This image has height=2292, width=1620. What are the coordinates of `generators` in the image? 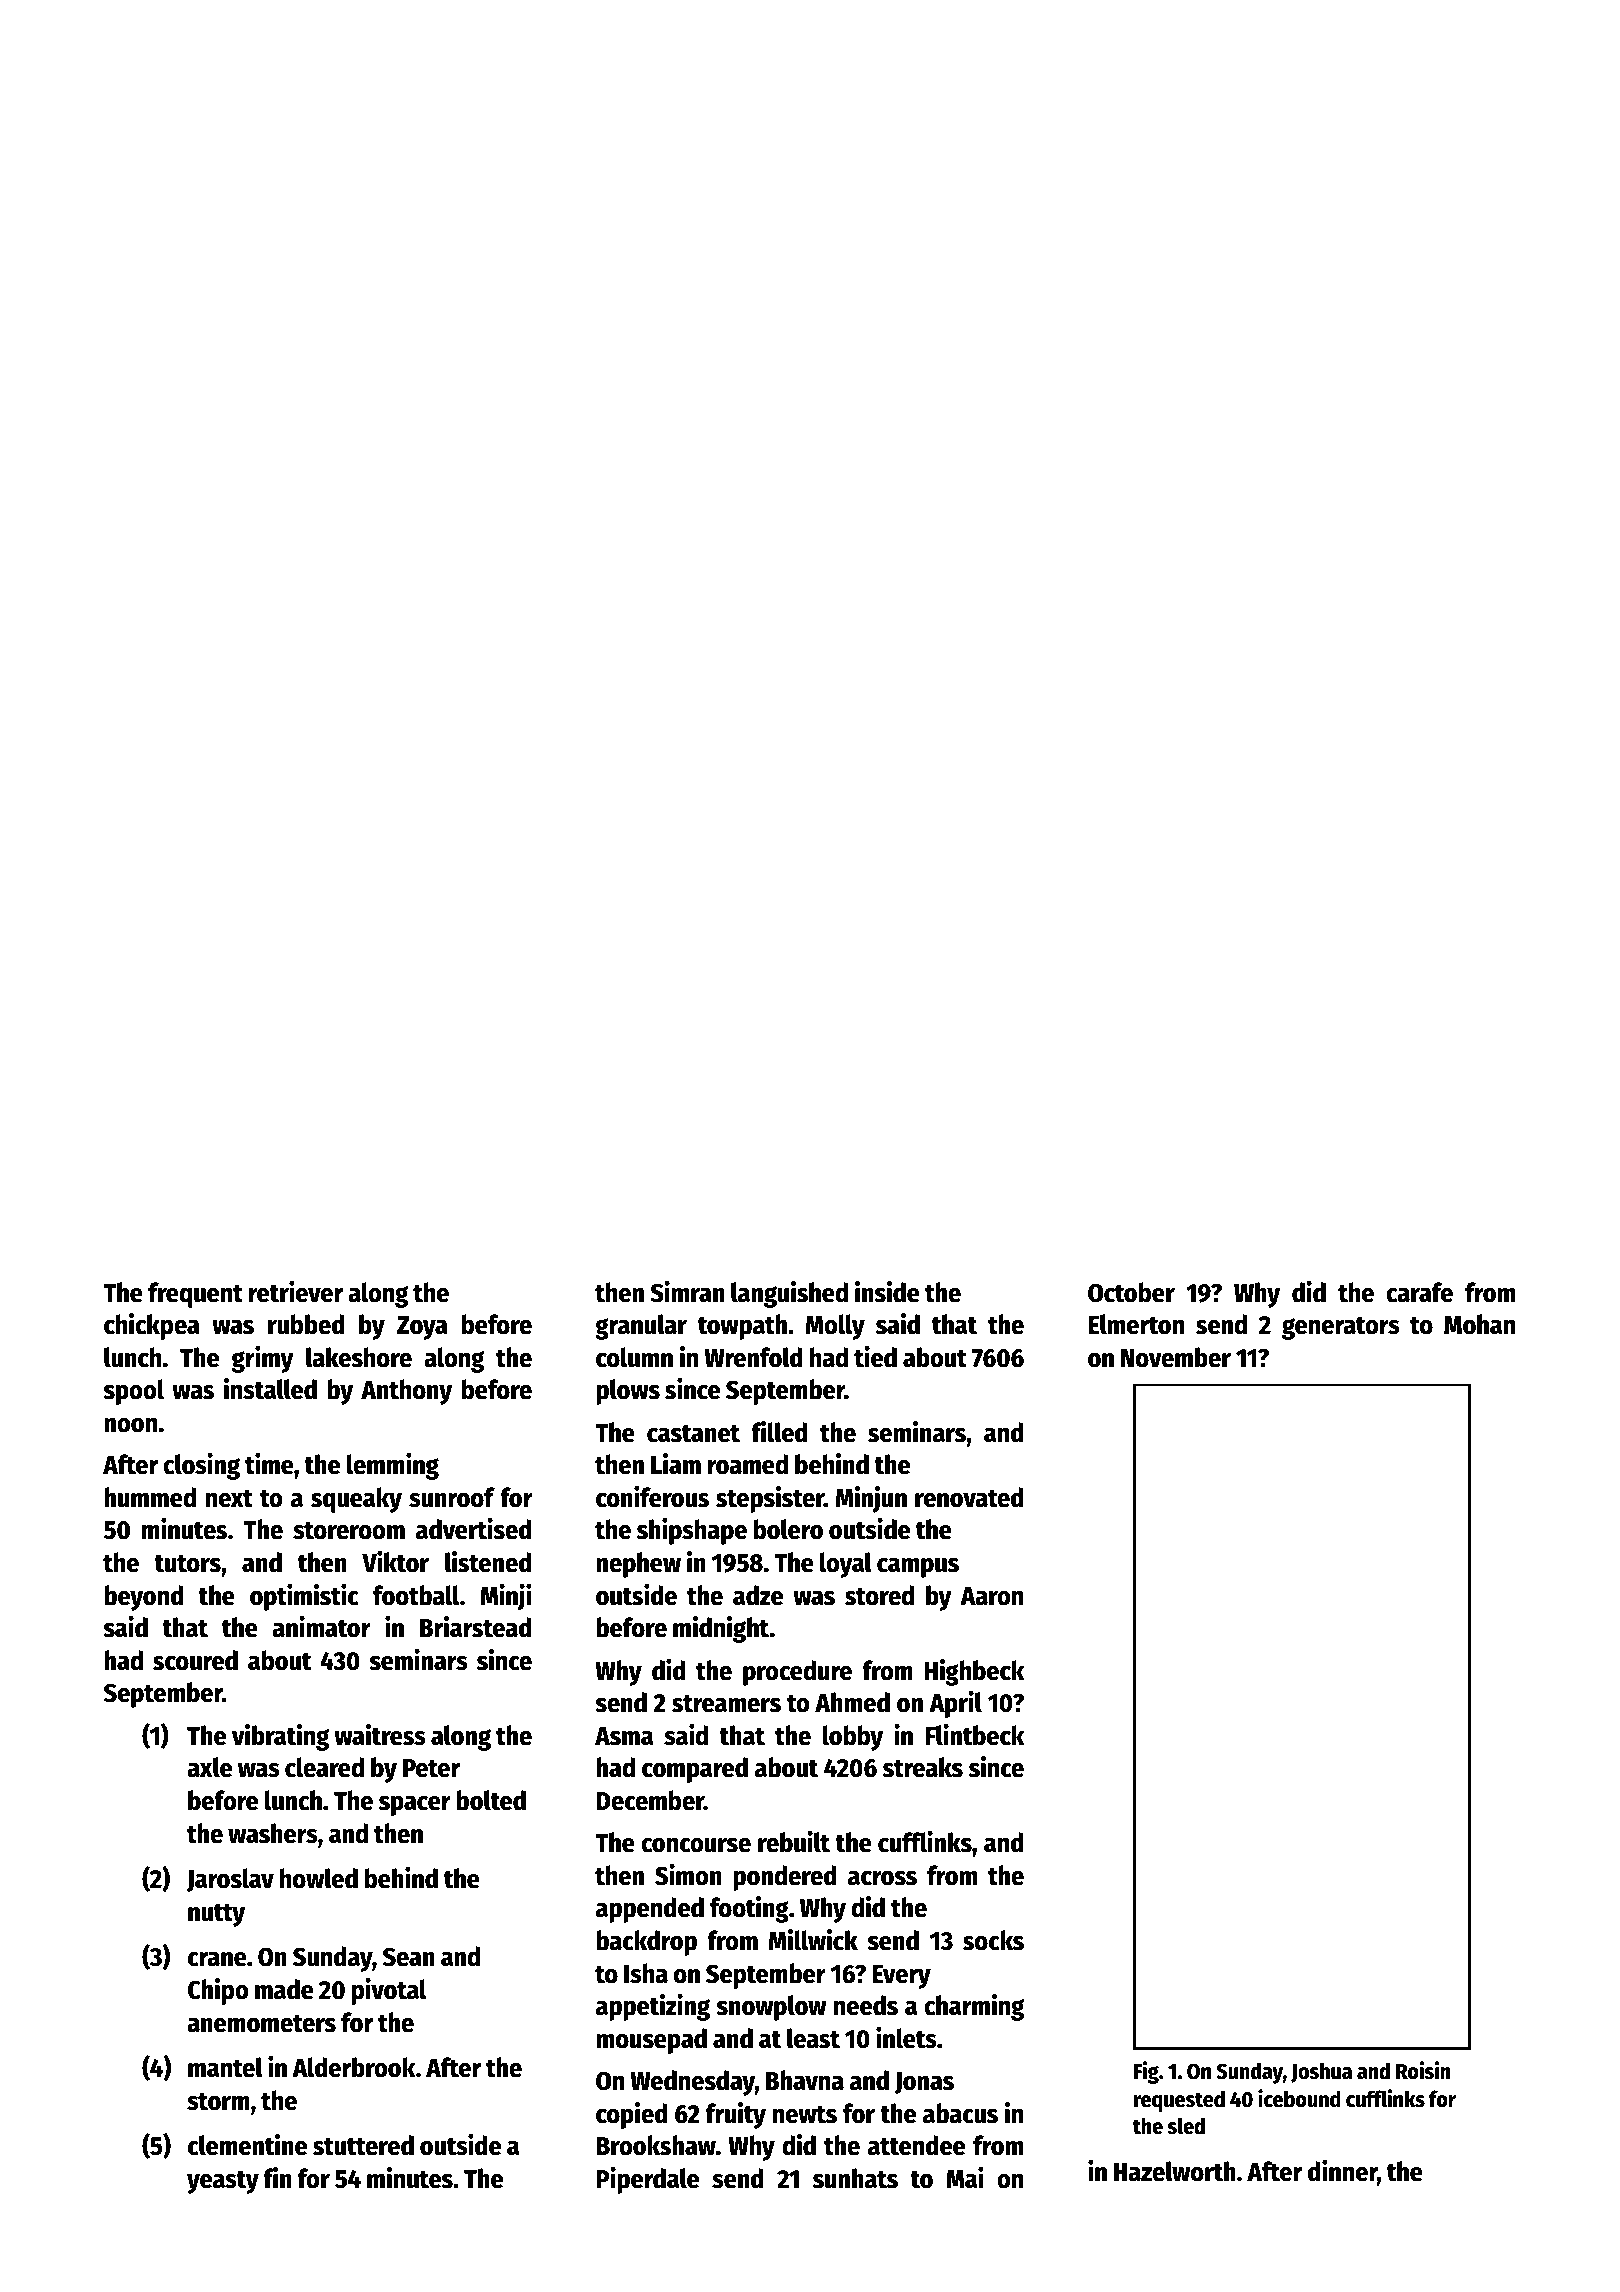 It's located at (1341, 1328).
